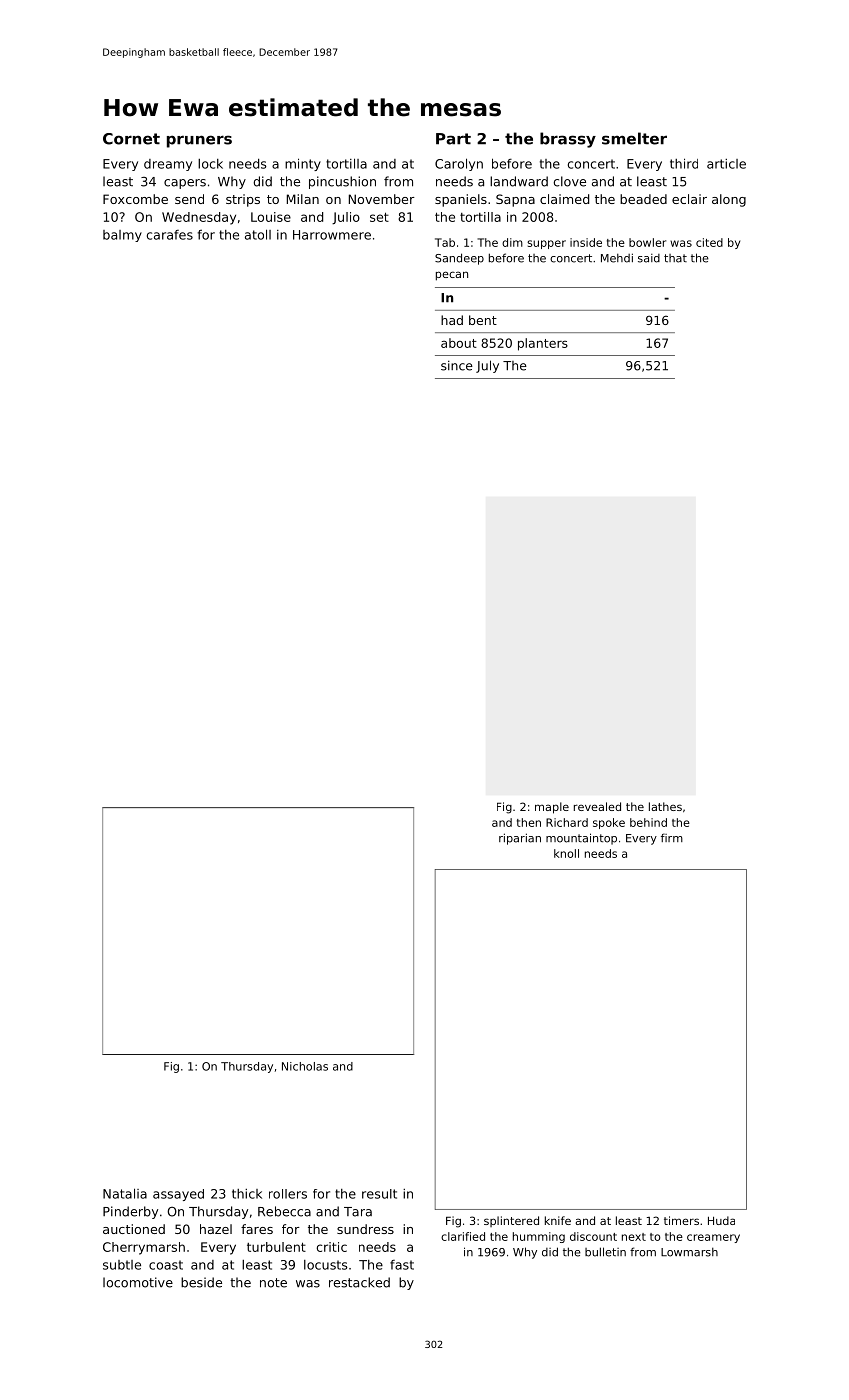 The height and width of the image is (1400, 849). What do you see at coordinates (305, 1066) in the image?
I see `Nicholas` at bounding box center [305, 1066].
